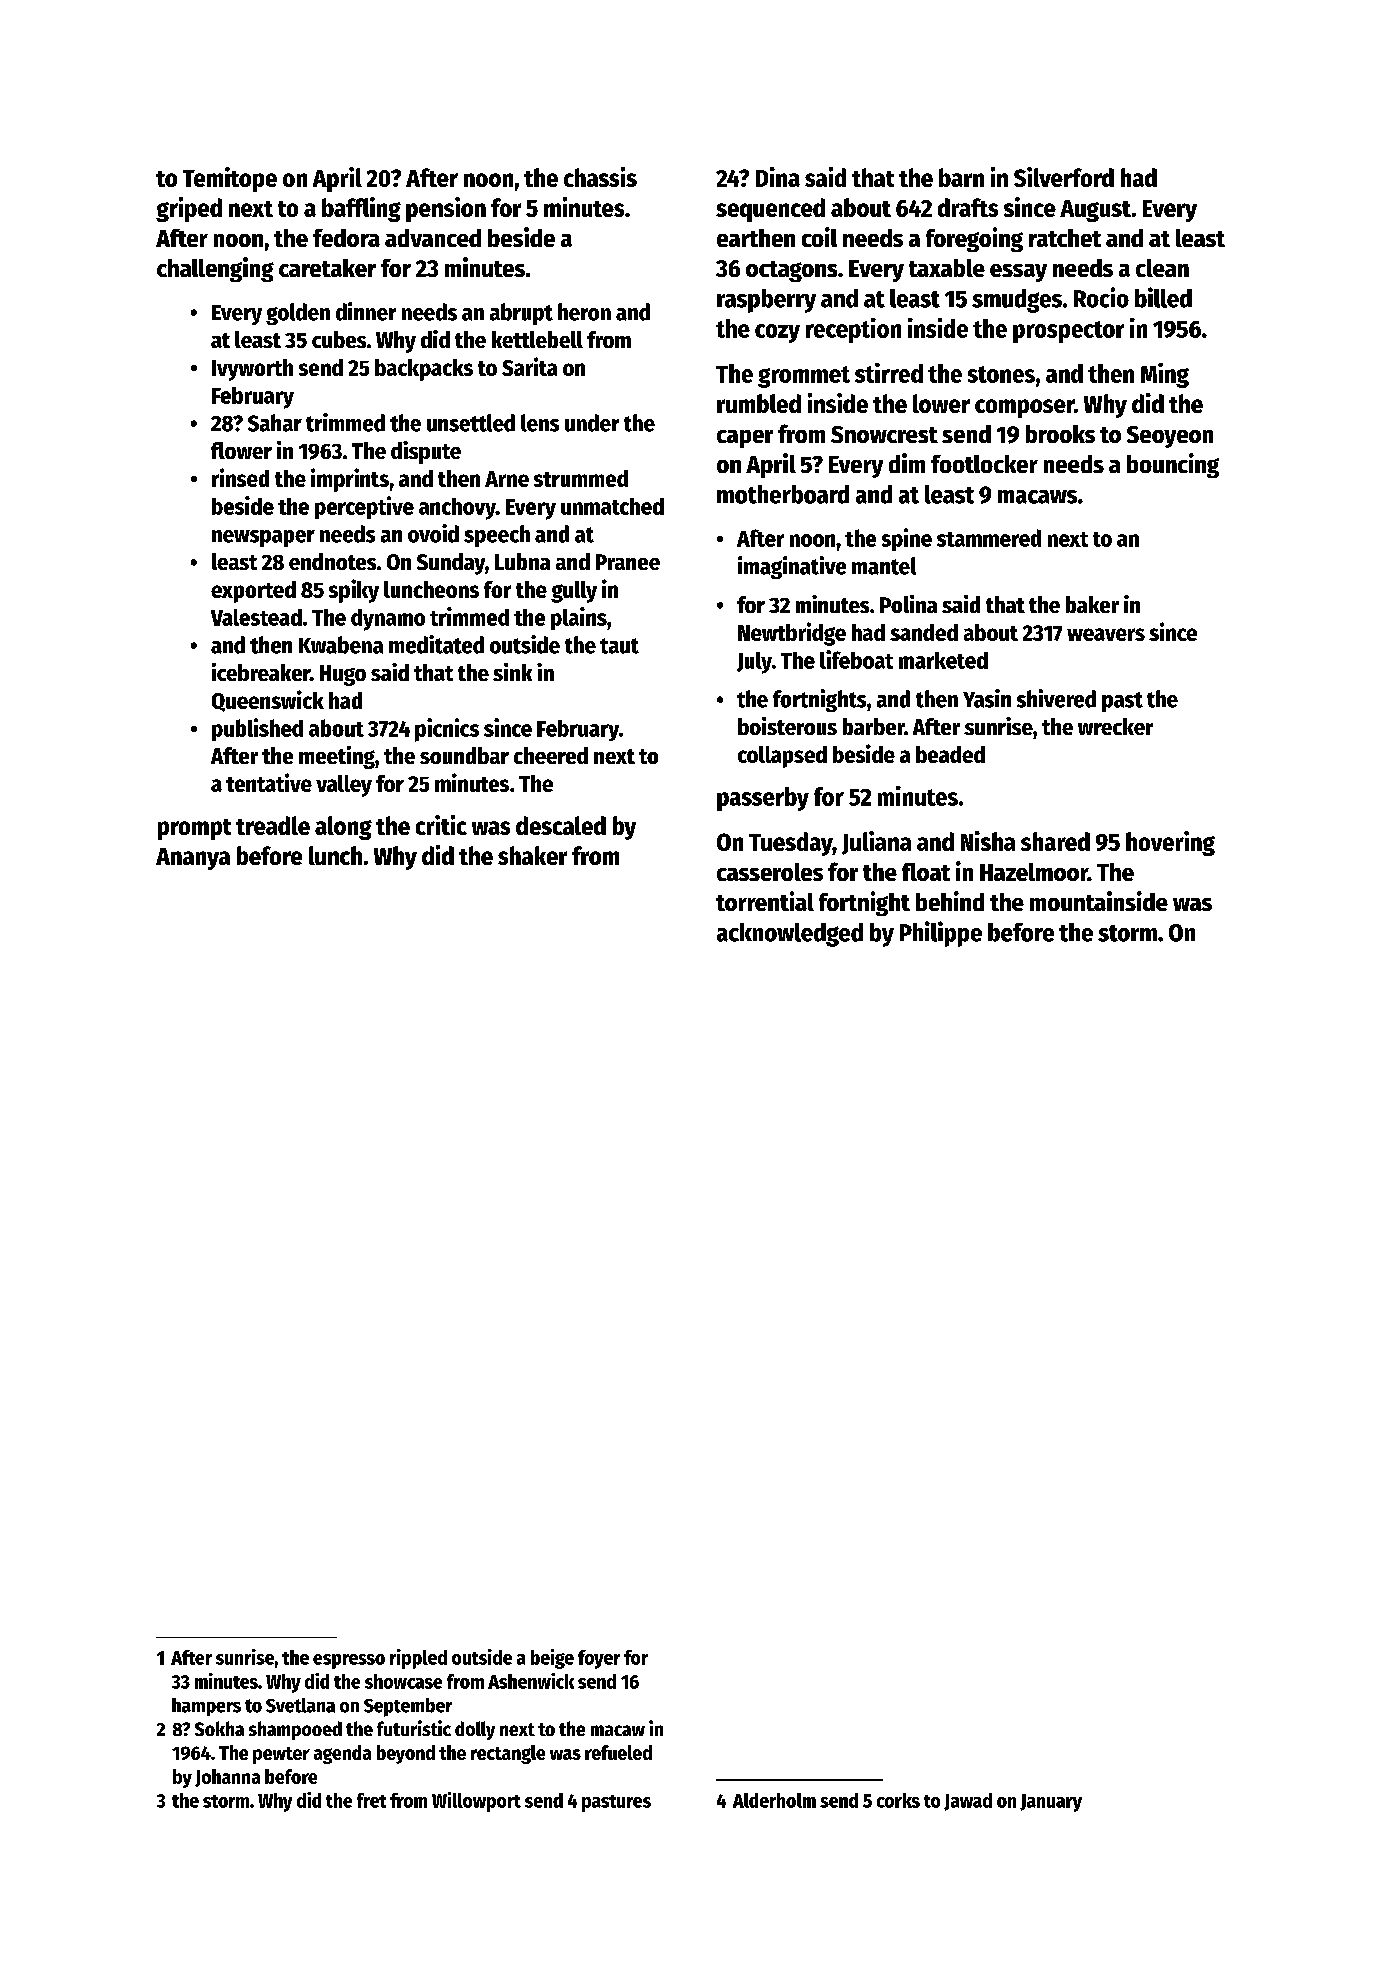 This page has height=1969, width=1386. I want to click on acknowledged, so click(790, 935).
